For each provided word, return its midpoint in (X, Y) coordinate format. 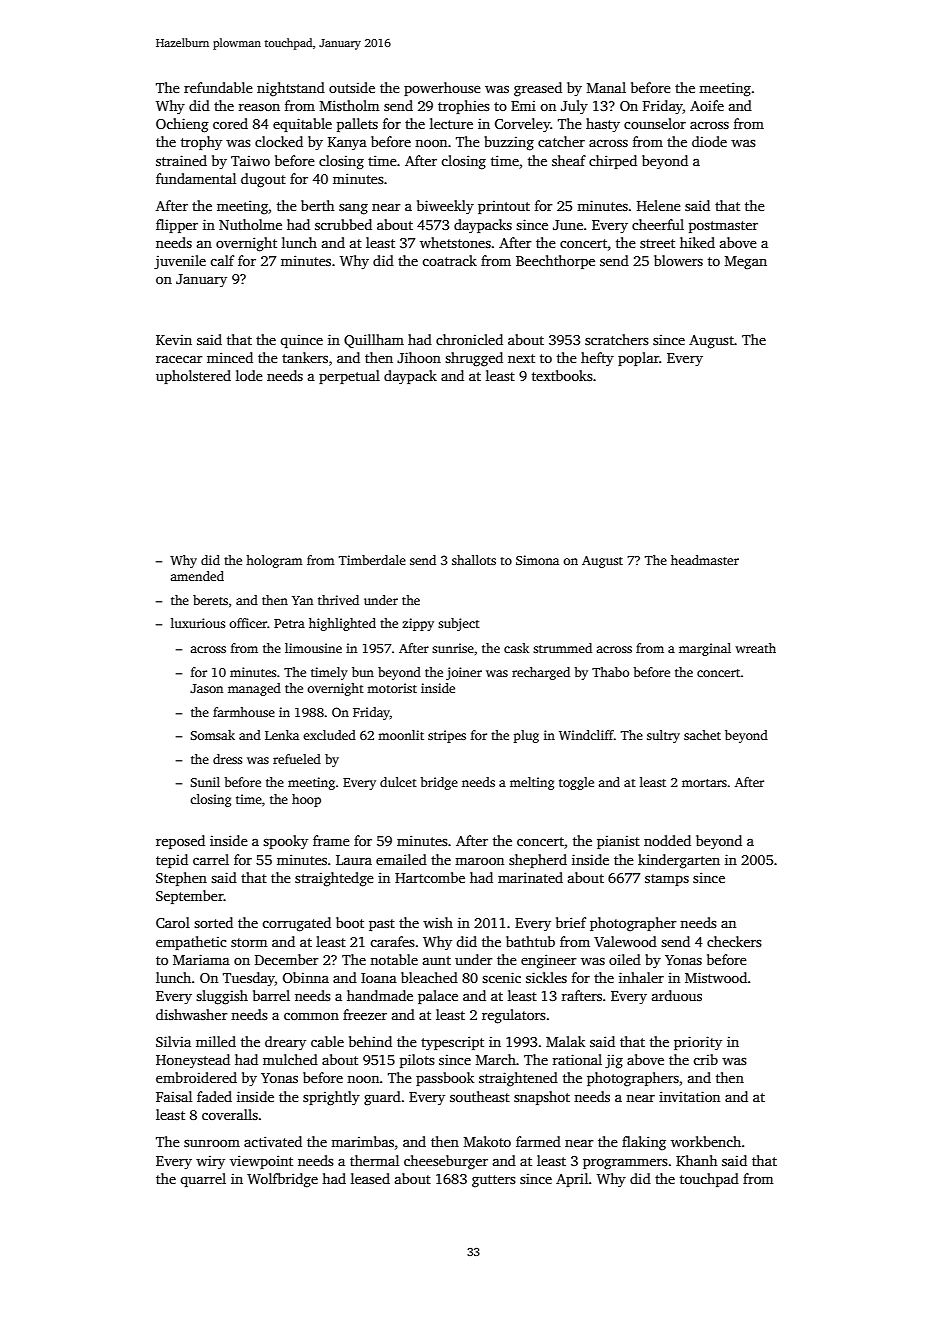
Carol (173, 922)
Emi (523, 106)
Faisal (174, 1096)
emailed (401, 859)
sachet (702, 735)
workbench (706, 1141)
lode (249, 375)
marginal (705, 649)
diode (709, 141)
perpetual (349, 377)
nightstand (291, 89)
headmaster (705, 560)
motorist (392, 688)
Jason (206, 688)
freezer (365, 1014)
